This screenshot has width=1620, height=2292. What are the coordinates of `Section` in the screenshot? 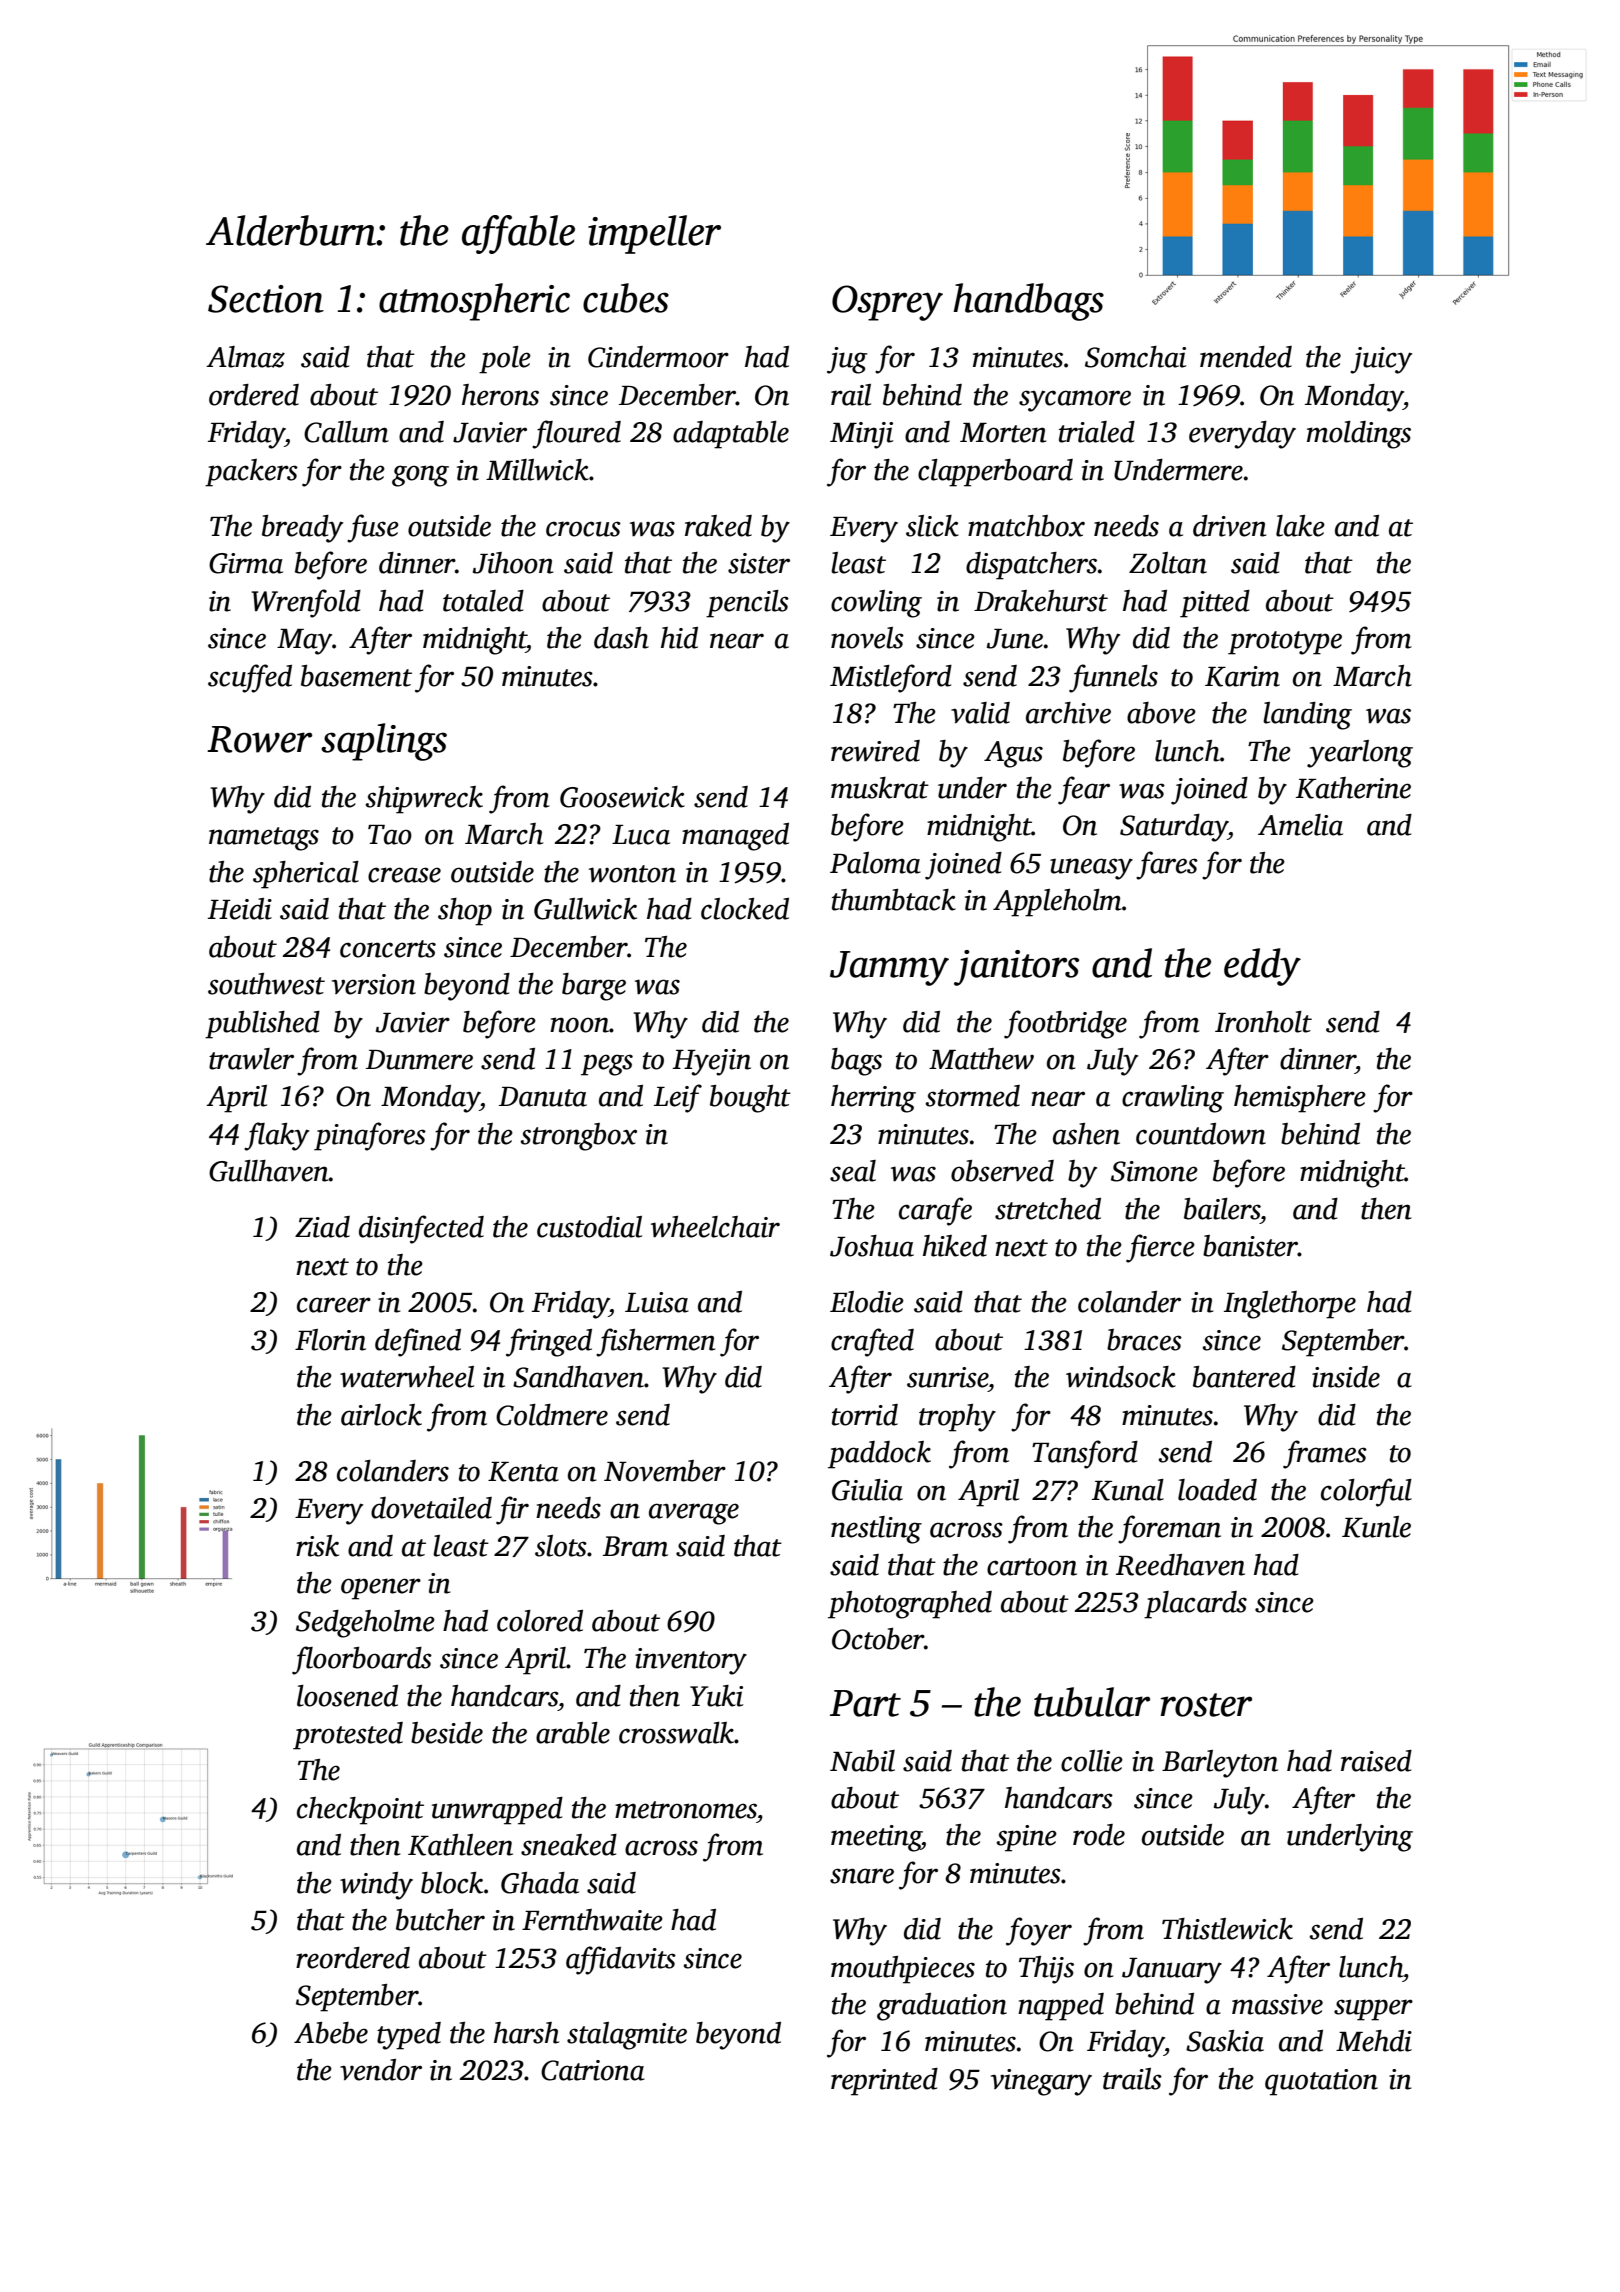 It's located at (266, 299).
